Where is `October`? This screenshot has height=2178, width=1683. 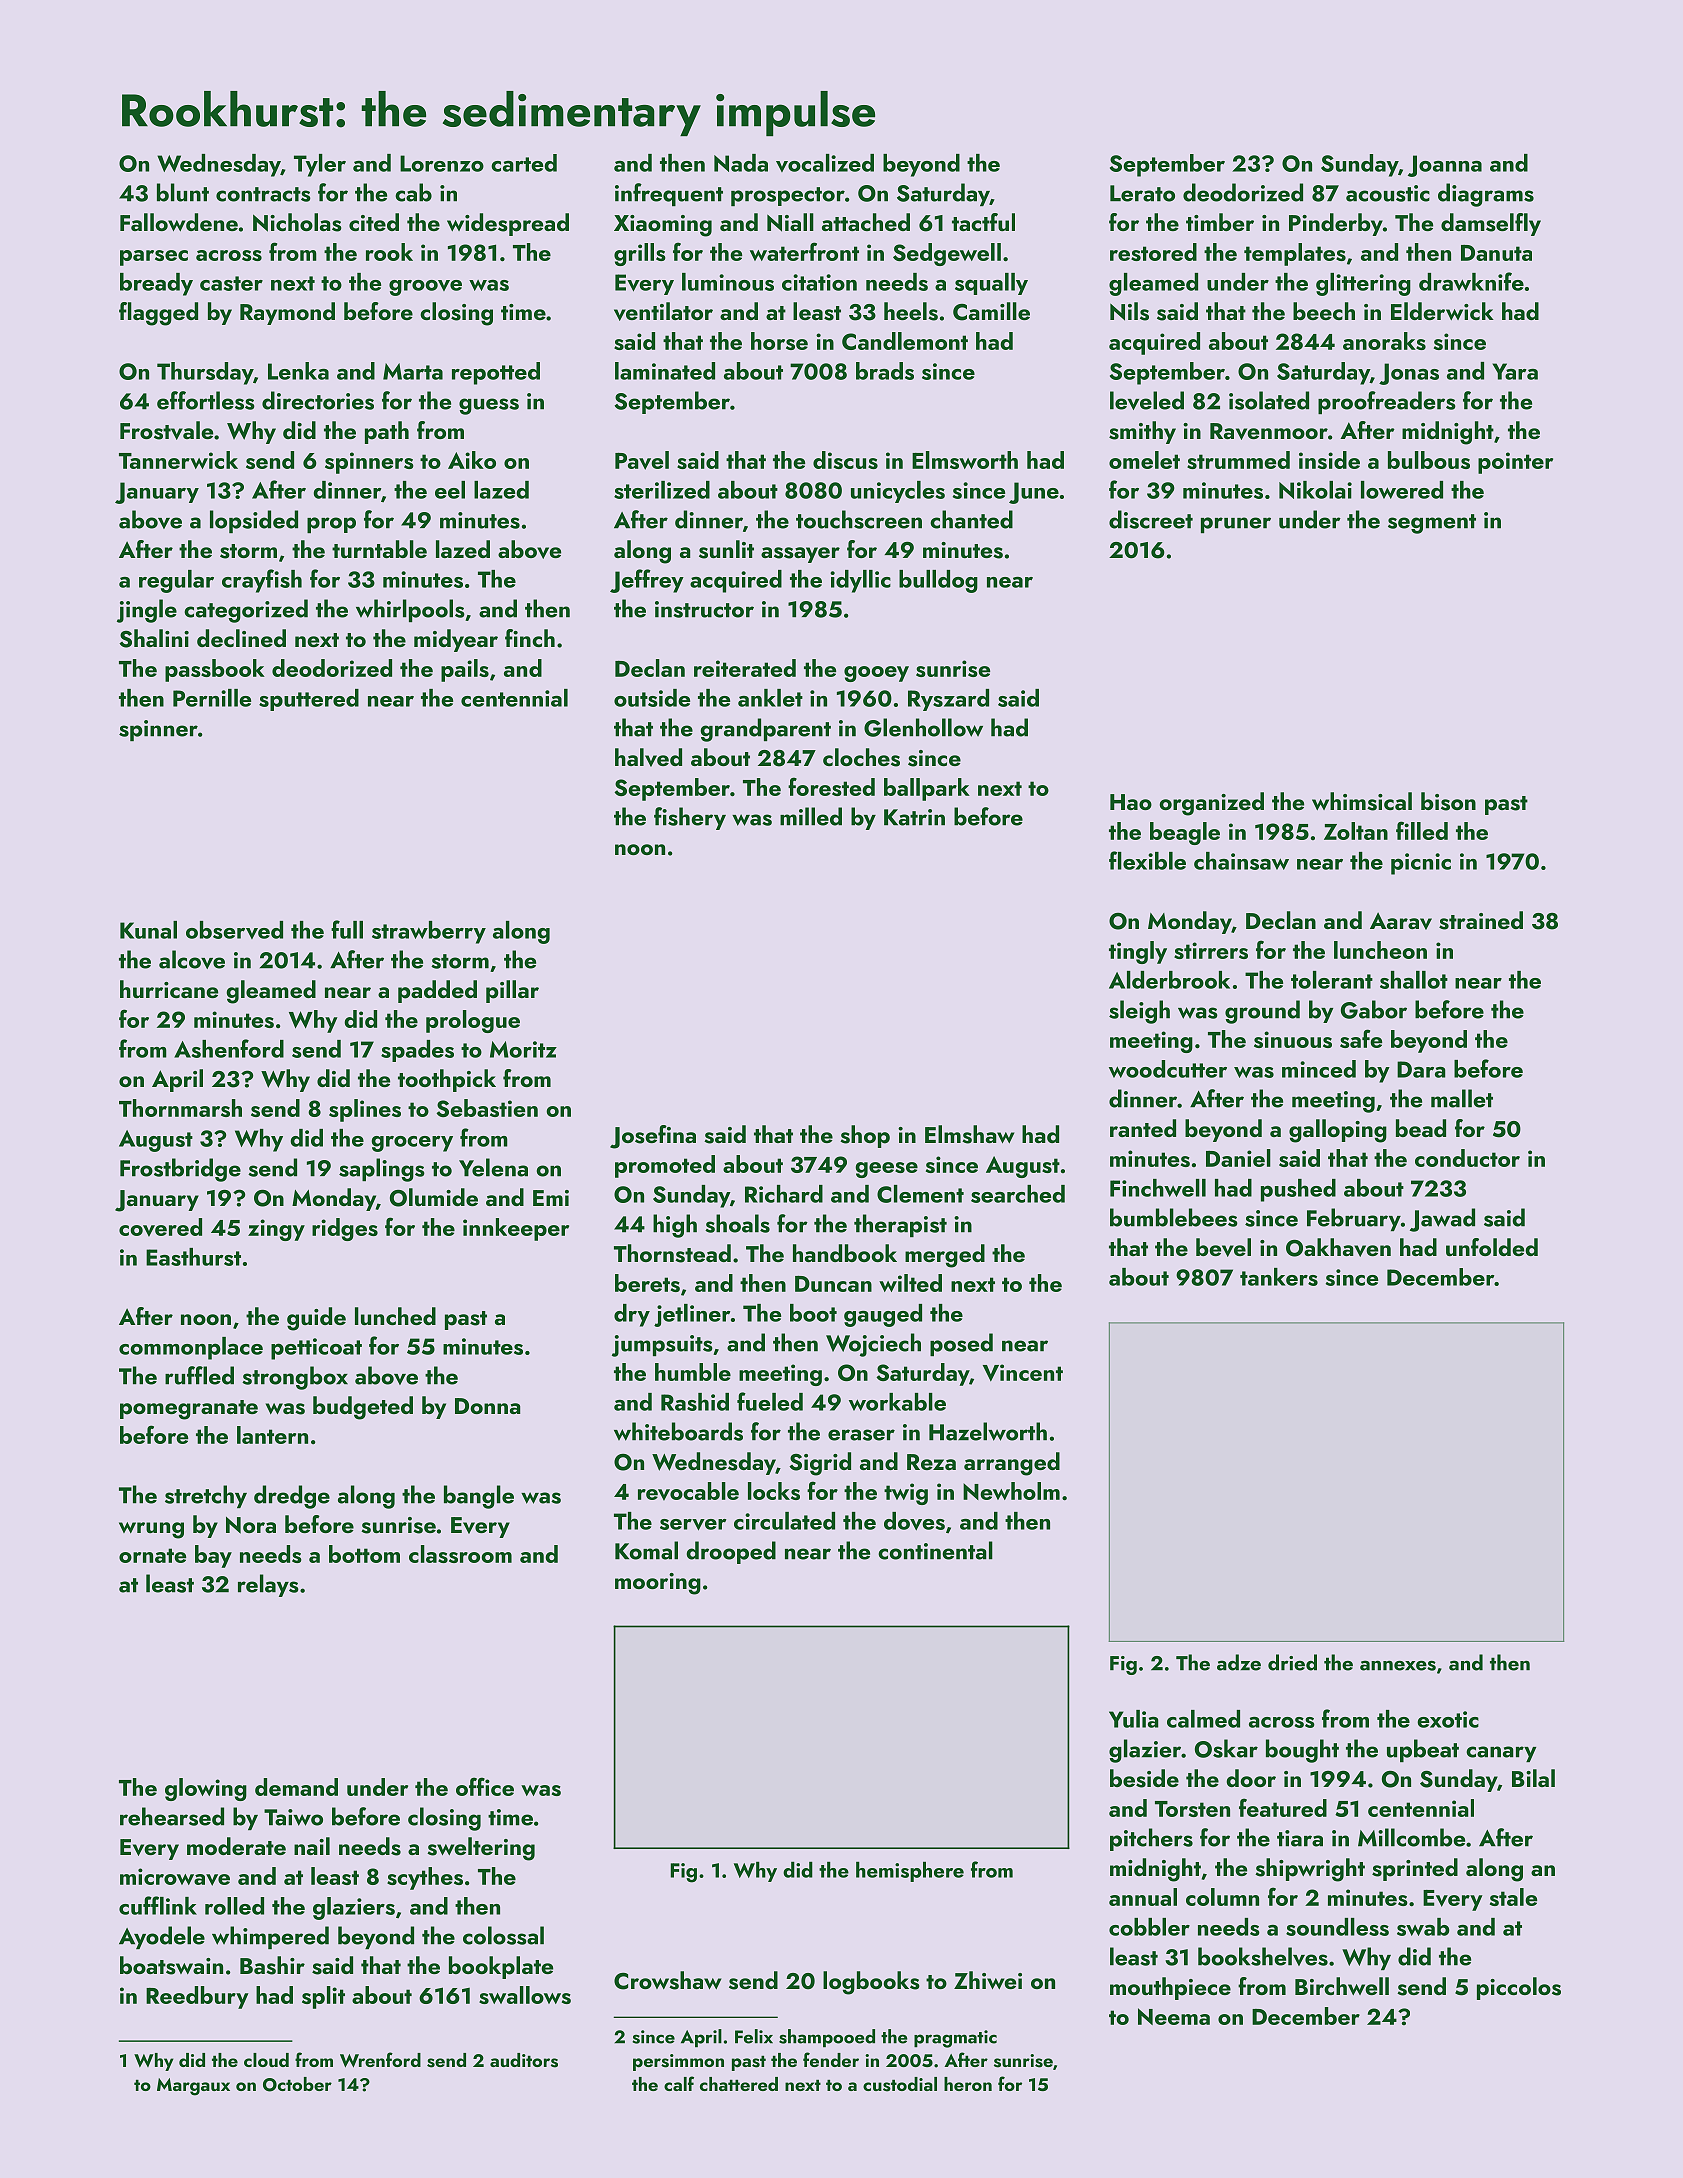 October is located at coordinates (297, 2084).
